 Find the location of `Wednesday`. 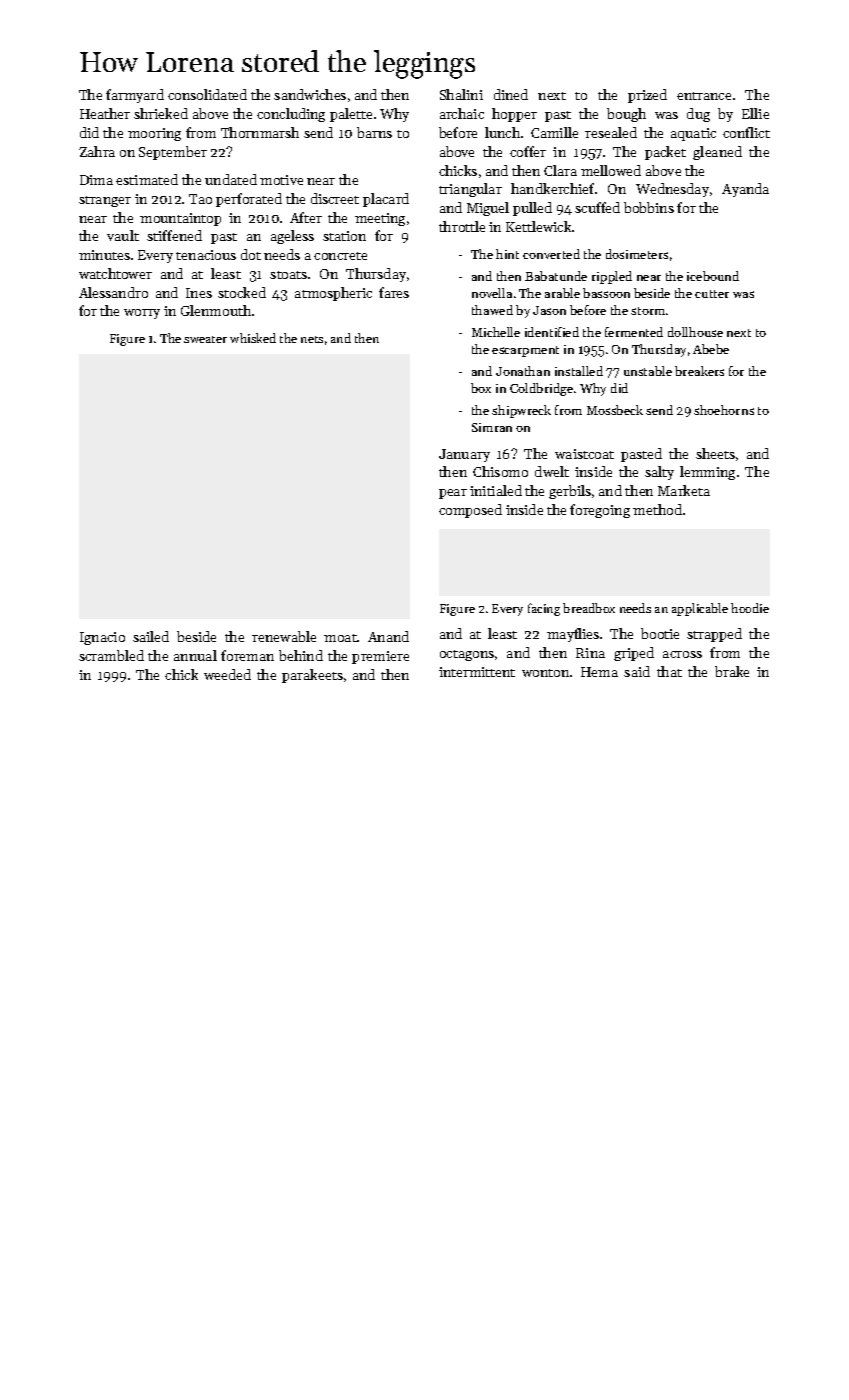

Wednesday is located at coordinates (672, 190).
